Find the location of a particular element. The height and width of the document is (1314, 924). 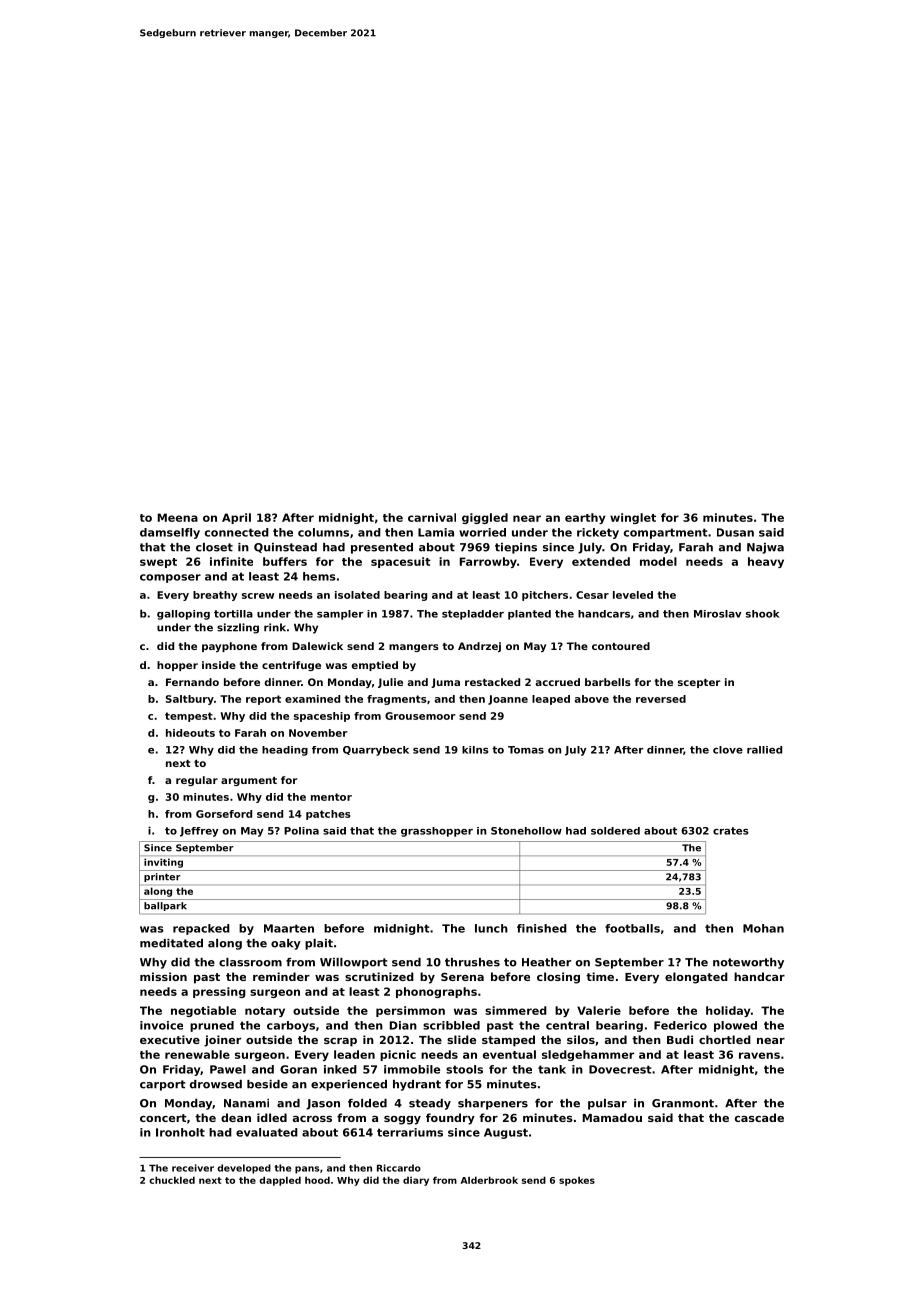

Andrzej is located at coordinates (479, 647).
